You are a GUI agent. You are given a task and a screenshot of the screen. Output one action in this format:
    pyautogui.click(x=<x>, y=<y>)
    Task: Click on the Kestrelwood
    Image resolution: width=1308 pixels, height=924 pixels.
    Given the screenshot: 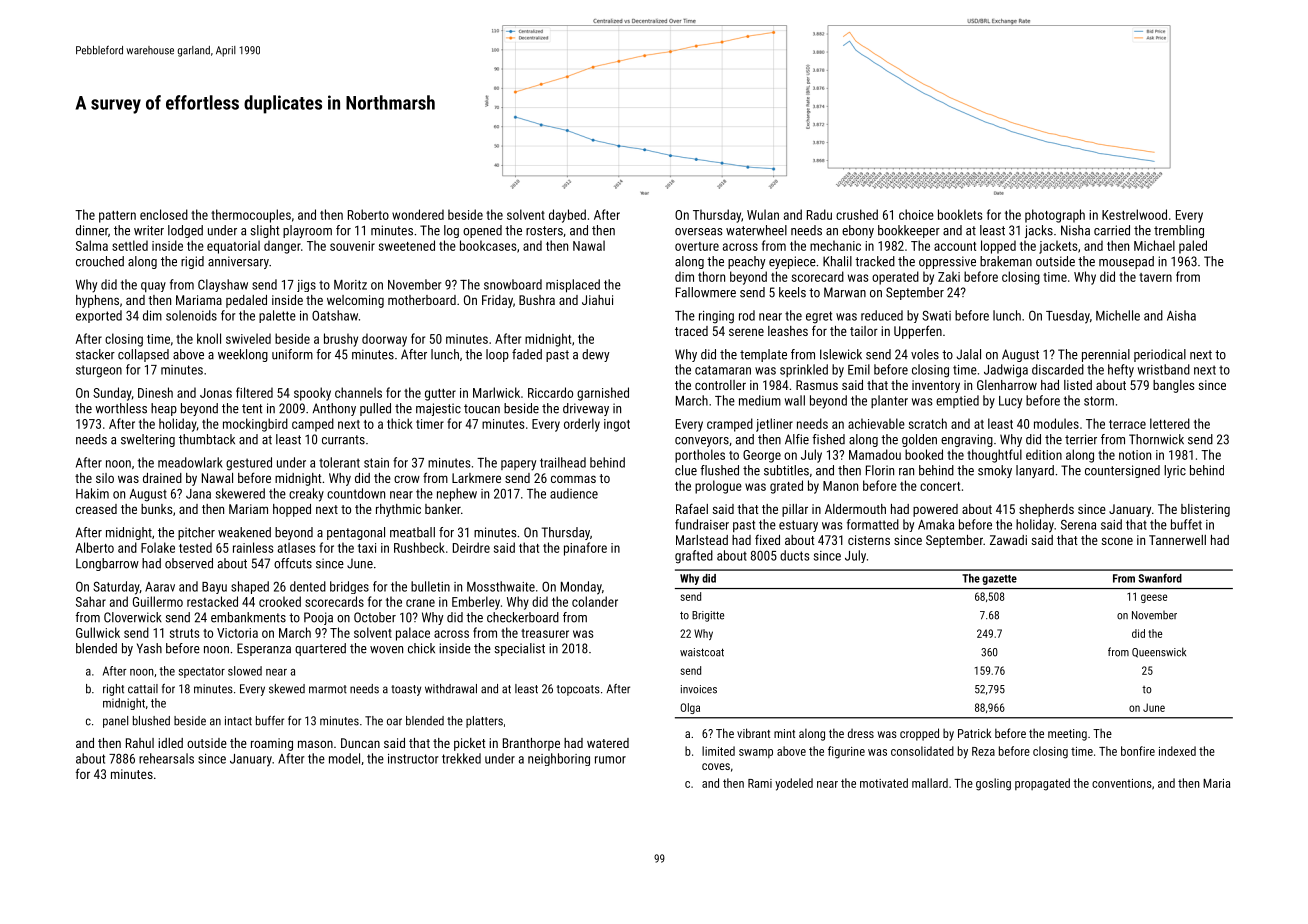 What is the action you would take?
    pyautogui.click(x=1134, y=214)
